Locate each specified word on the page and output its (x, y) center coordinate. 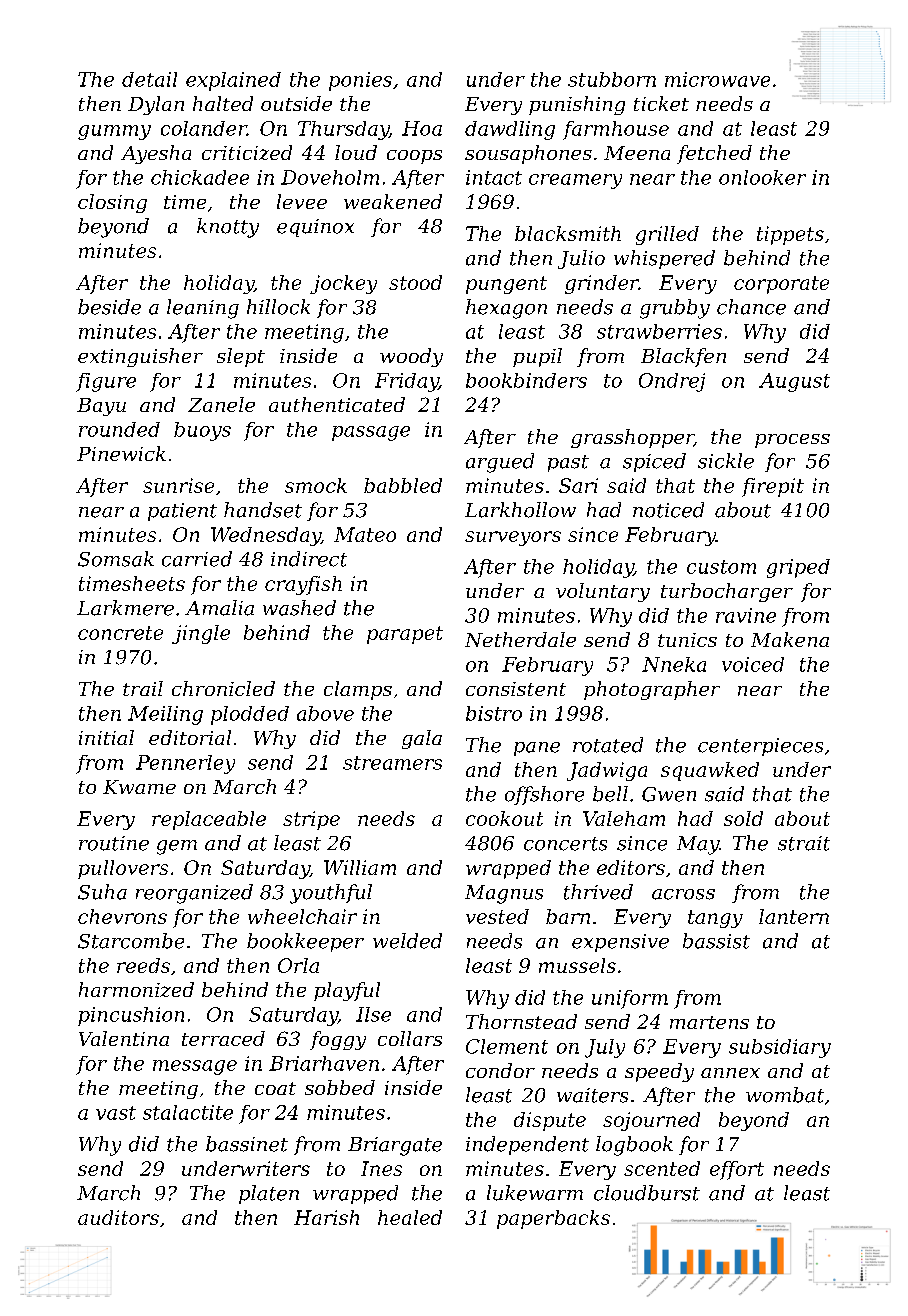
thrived (598, 892)
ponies (360, 81)
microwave (717, 79)
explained (233, 81)
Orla (298, 965)
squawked (710, 771)
